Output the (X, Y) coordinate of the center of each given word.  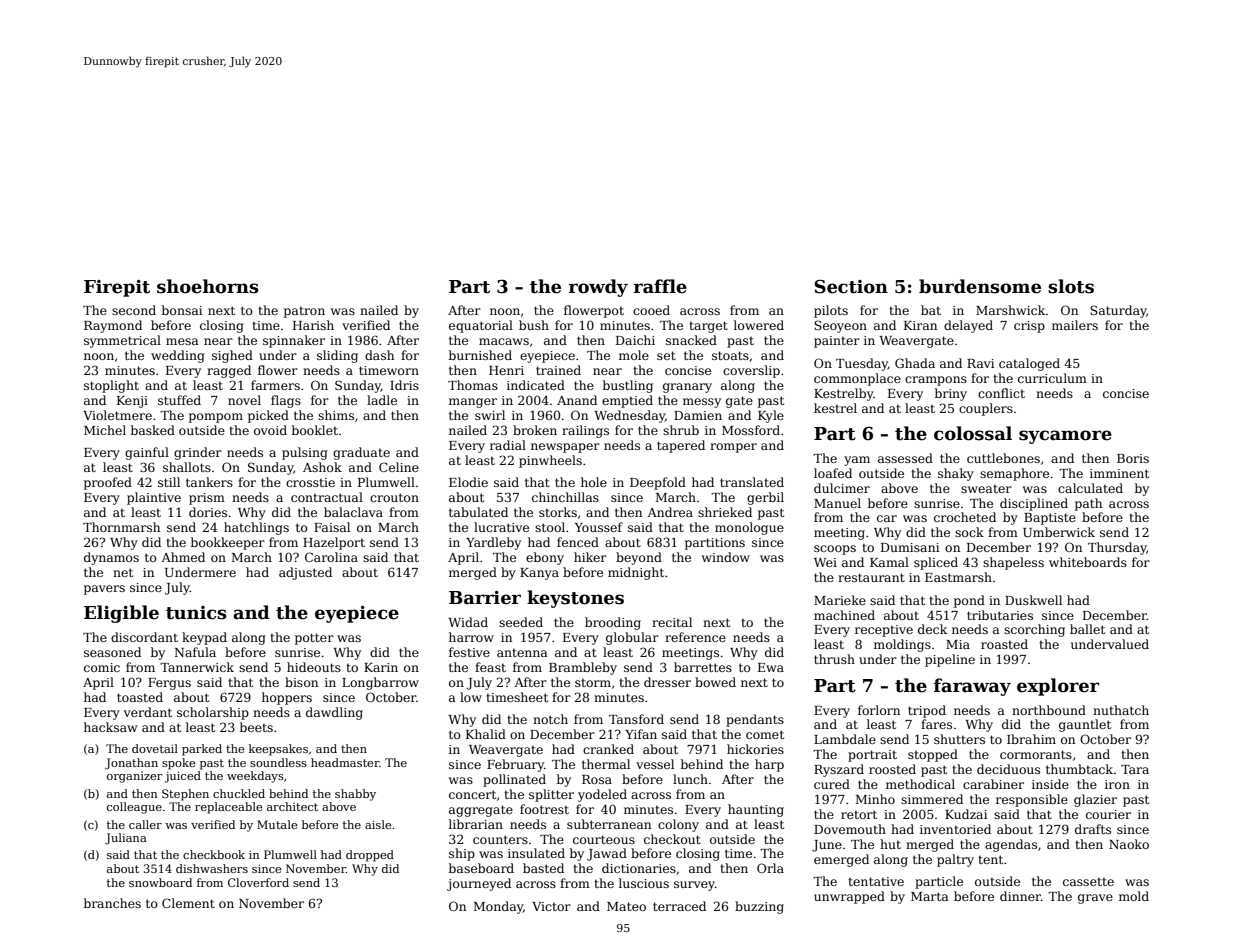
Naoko (1129, 844)
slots (1071, 286)
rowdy (598, 288)
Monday (498, 907)
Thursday (1117, 548)
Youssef (599, 527)
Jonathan (131, 764)
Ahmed (183, 557)
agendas (1011, 845)
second (134, 310)
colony (678, 825)
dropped (370, 856)
